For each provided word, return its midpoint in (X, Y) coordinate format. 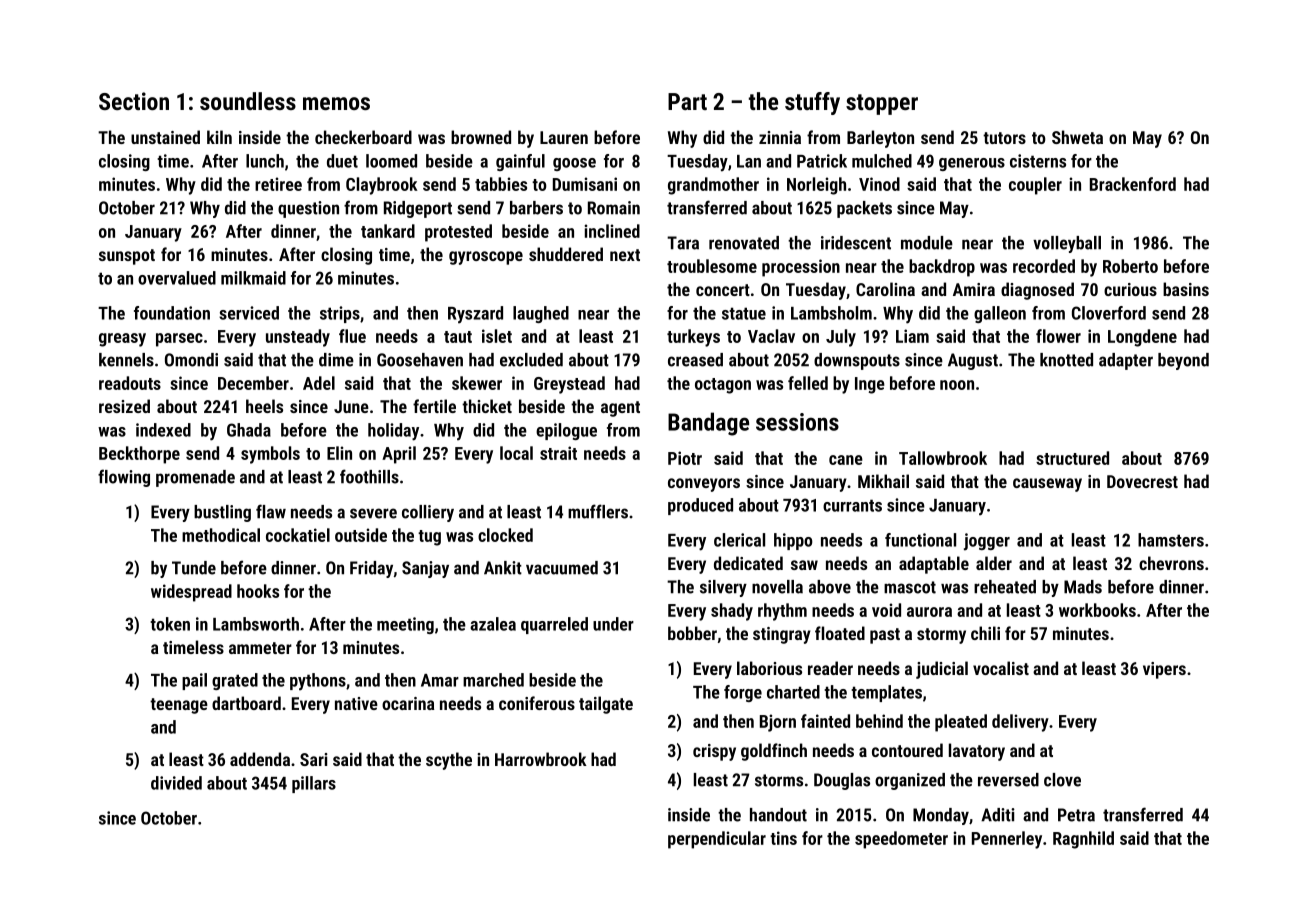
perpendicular (717, 840)
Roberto (1130, 266)
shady (732, 612)
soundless (248, 101)
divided (176, 783)
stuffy (812, 103)
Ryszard (475, 315)
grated (235, 681)
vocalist (1001, 668)
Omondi (191, 360)
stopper (882, 104)
